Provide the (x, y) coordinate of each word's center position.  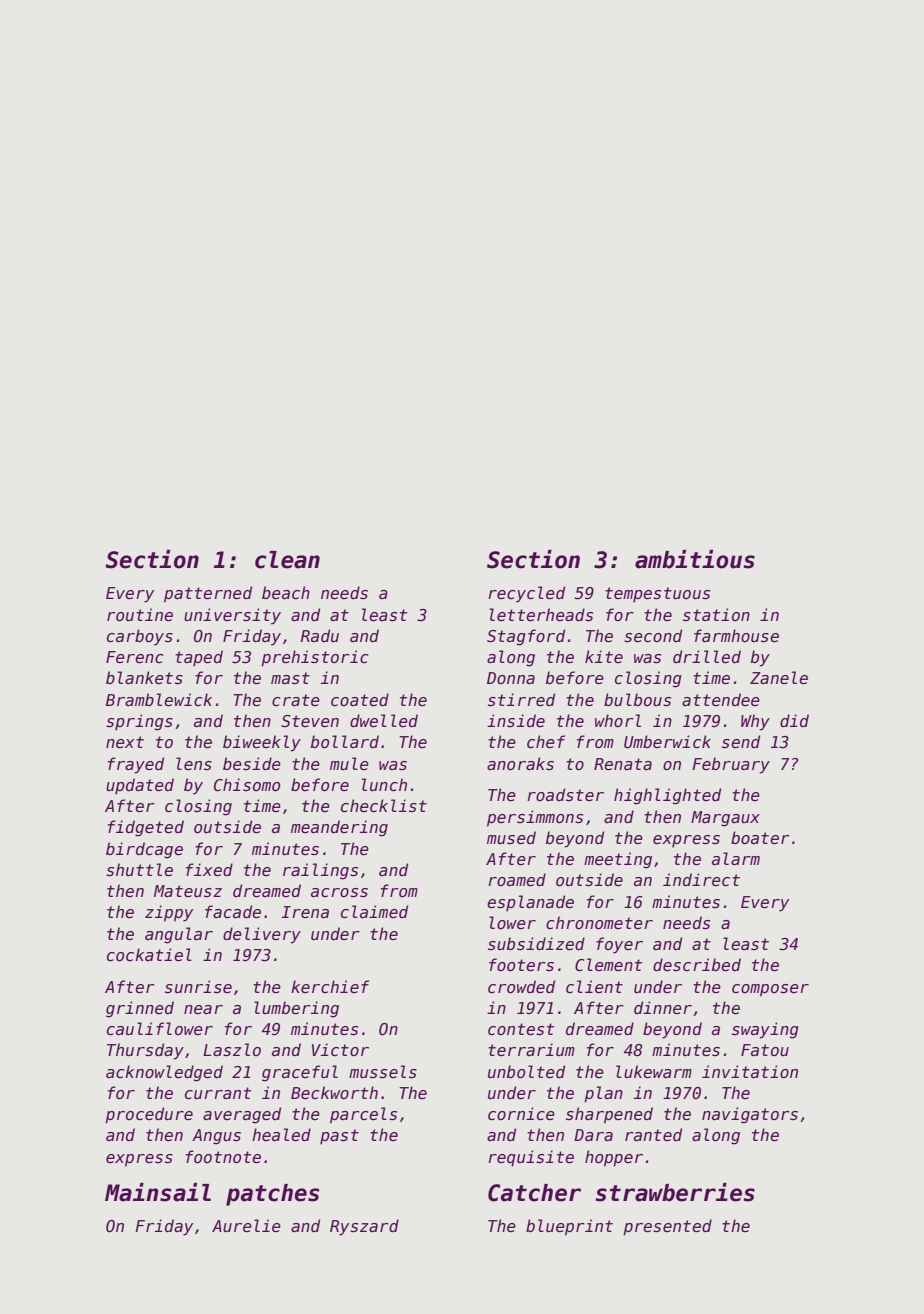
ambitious (695, 559)
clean (287, 560)
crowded (521, 986)
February (731, 765)
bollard (345, 741)
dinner (663, 1008)
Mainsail (158, 1192)
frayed (136, 765)
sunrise (198, 986)
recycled (526, 594)
